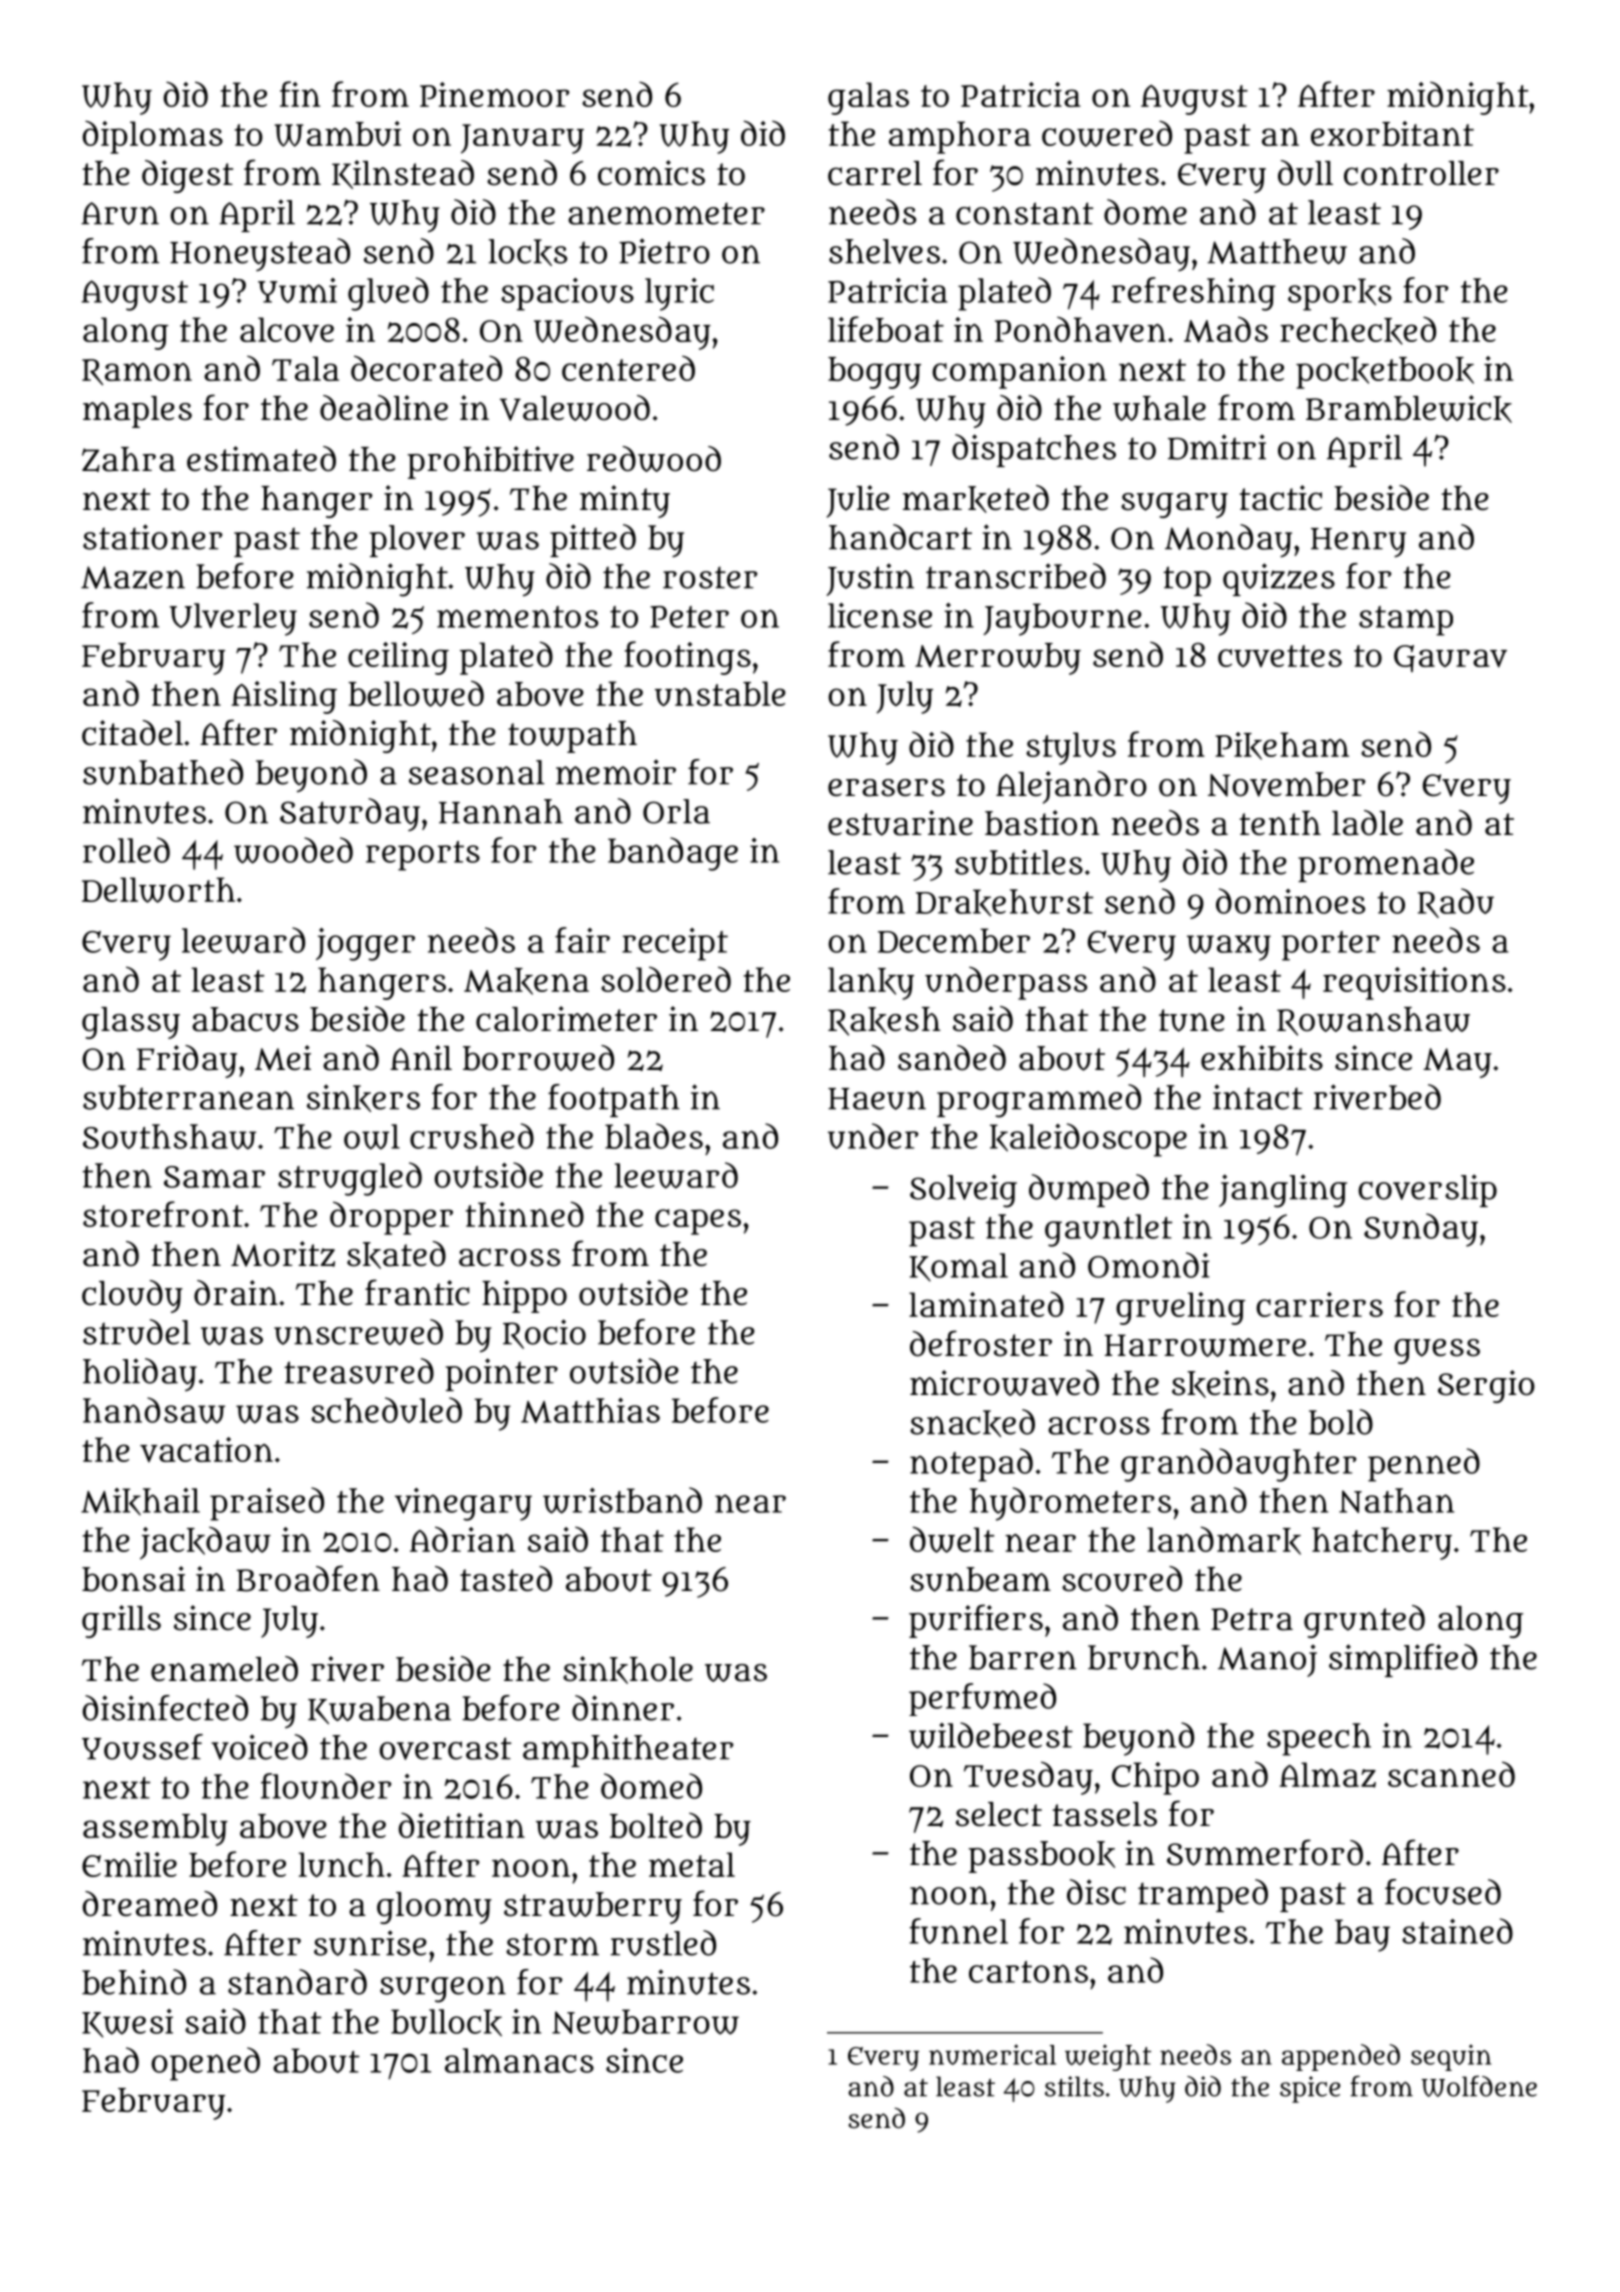 This screenshot has width=1620, height=2292. What do you see at coordinates (528, 252) in the screenshot?
I see `locks` at bounding box center [528, 252].
